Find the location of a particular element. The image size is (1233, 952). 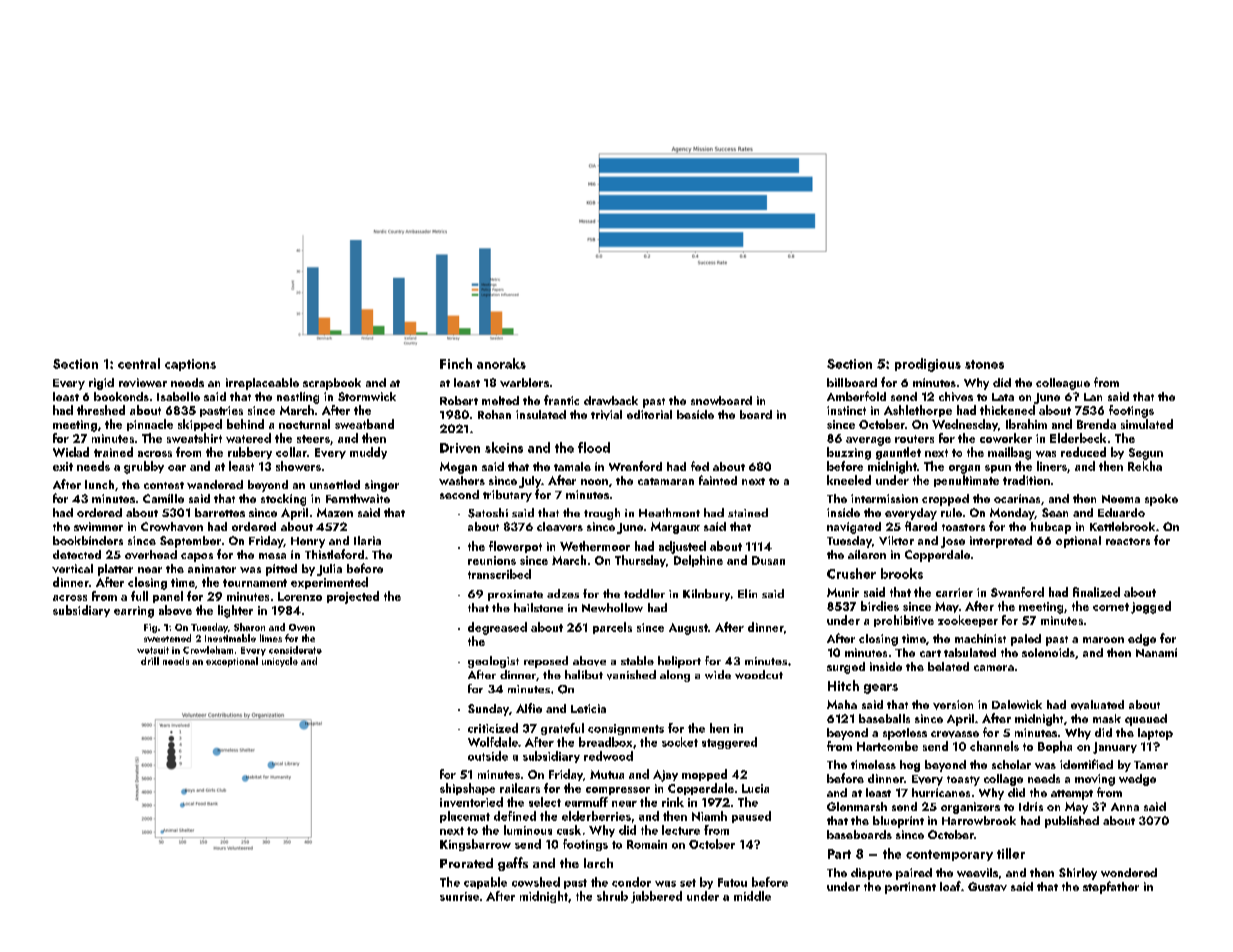

Kingsbarrow is located at coordinates (475, 845).
